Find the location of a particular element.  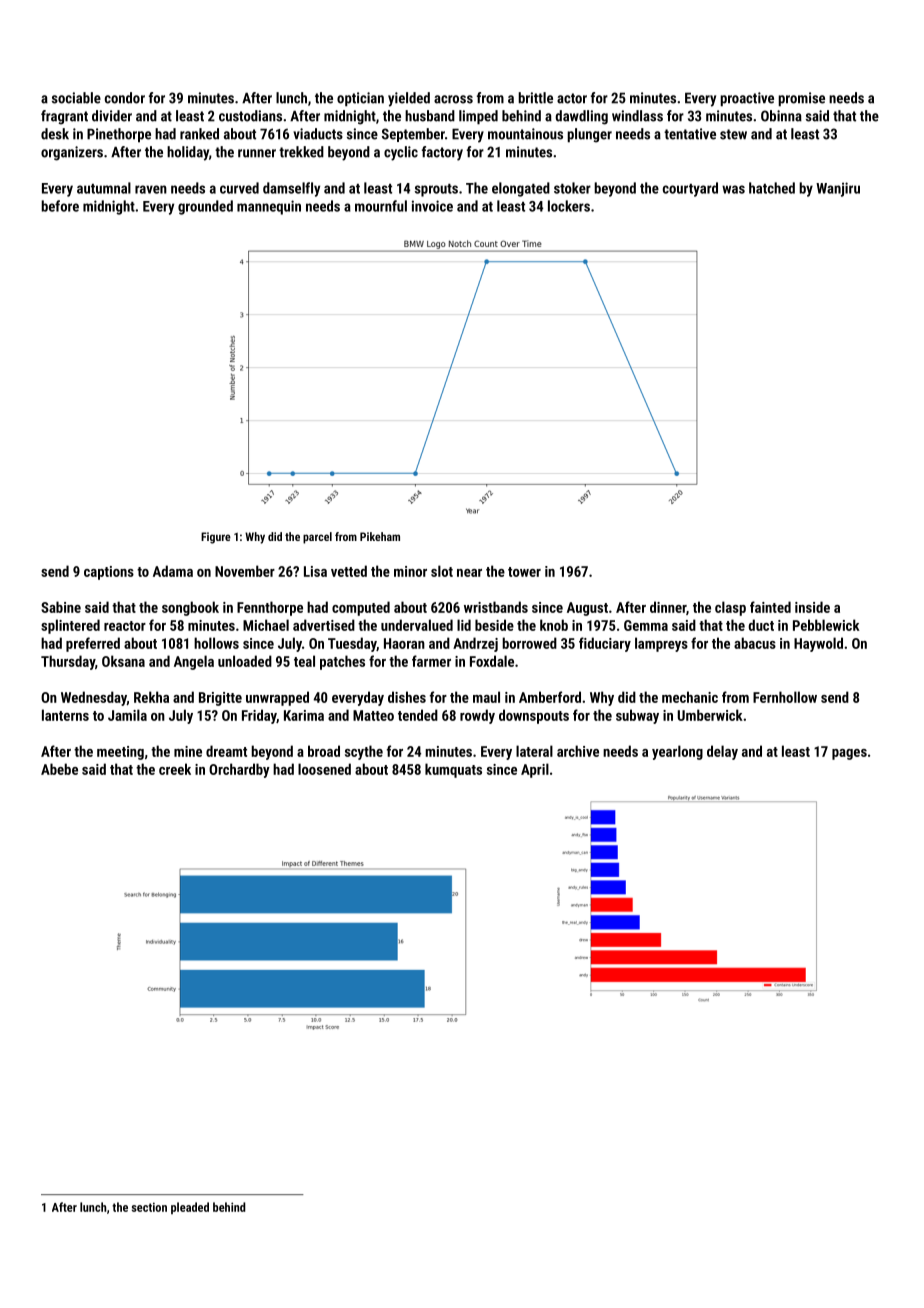

clasp is located at coordinates (730, 608).
